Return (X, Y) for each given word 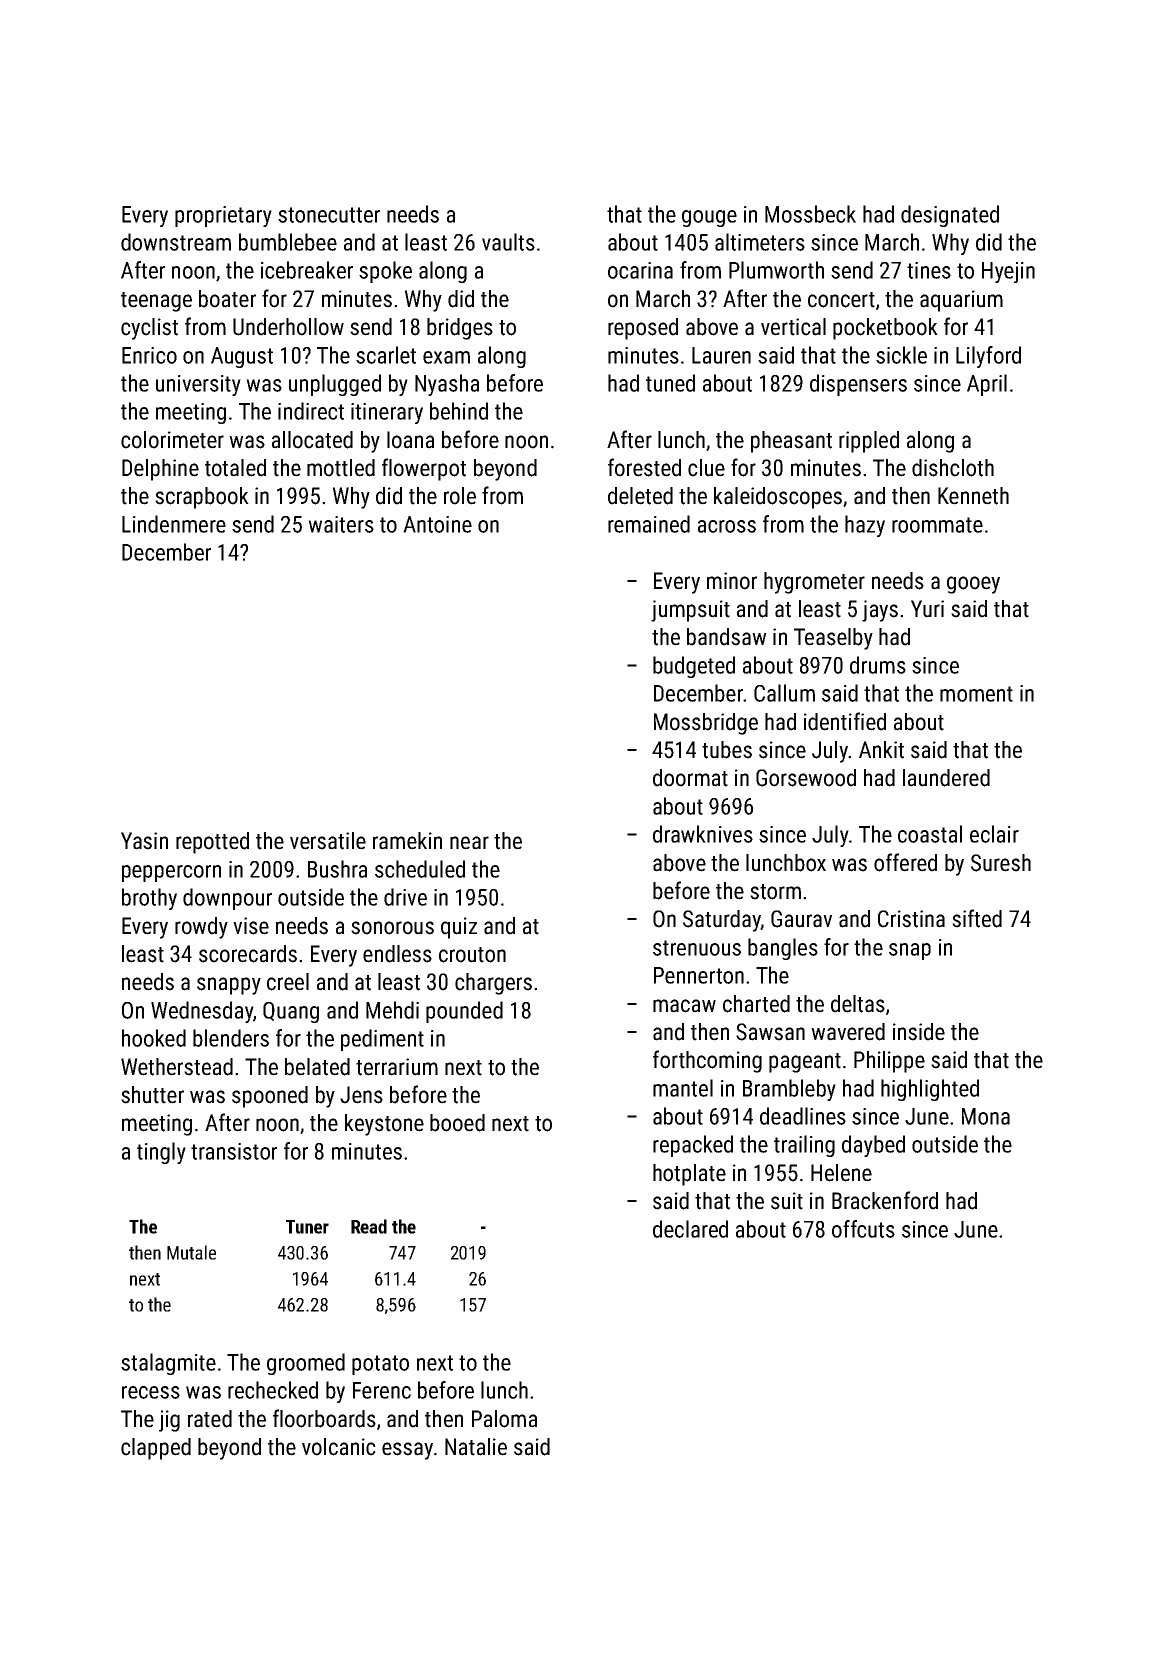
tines (929, 270)
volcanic (339, 1447)
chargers (493, 984)
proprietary (223, 216)
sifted (977, 918)
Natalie (476, 1447)
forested (644, 467)
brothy (149, 899)
